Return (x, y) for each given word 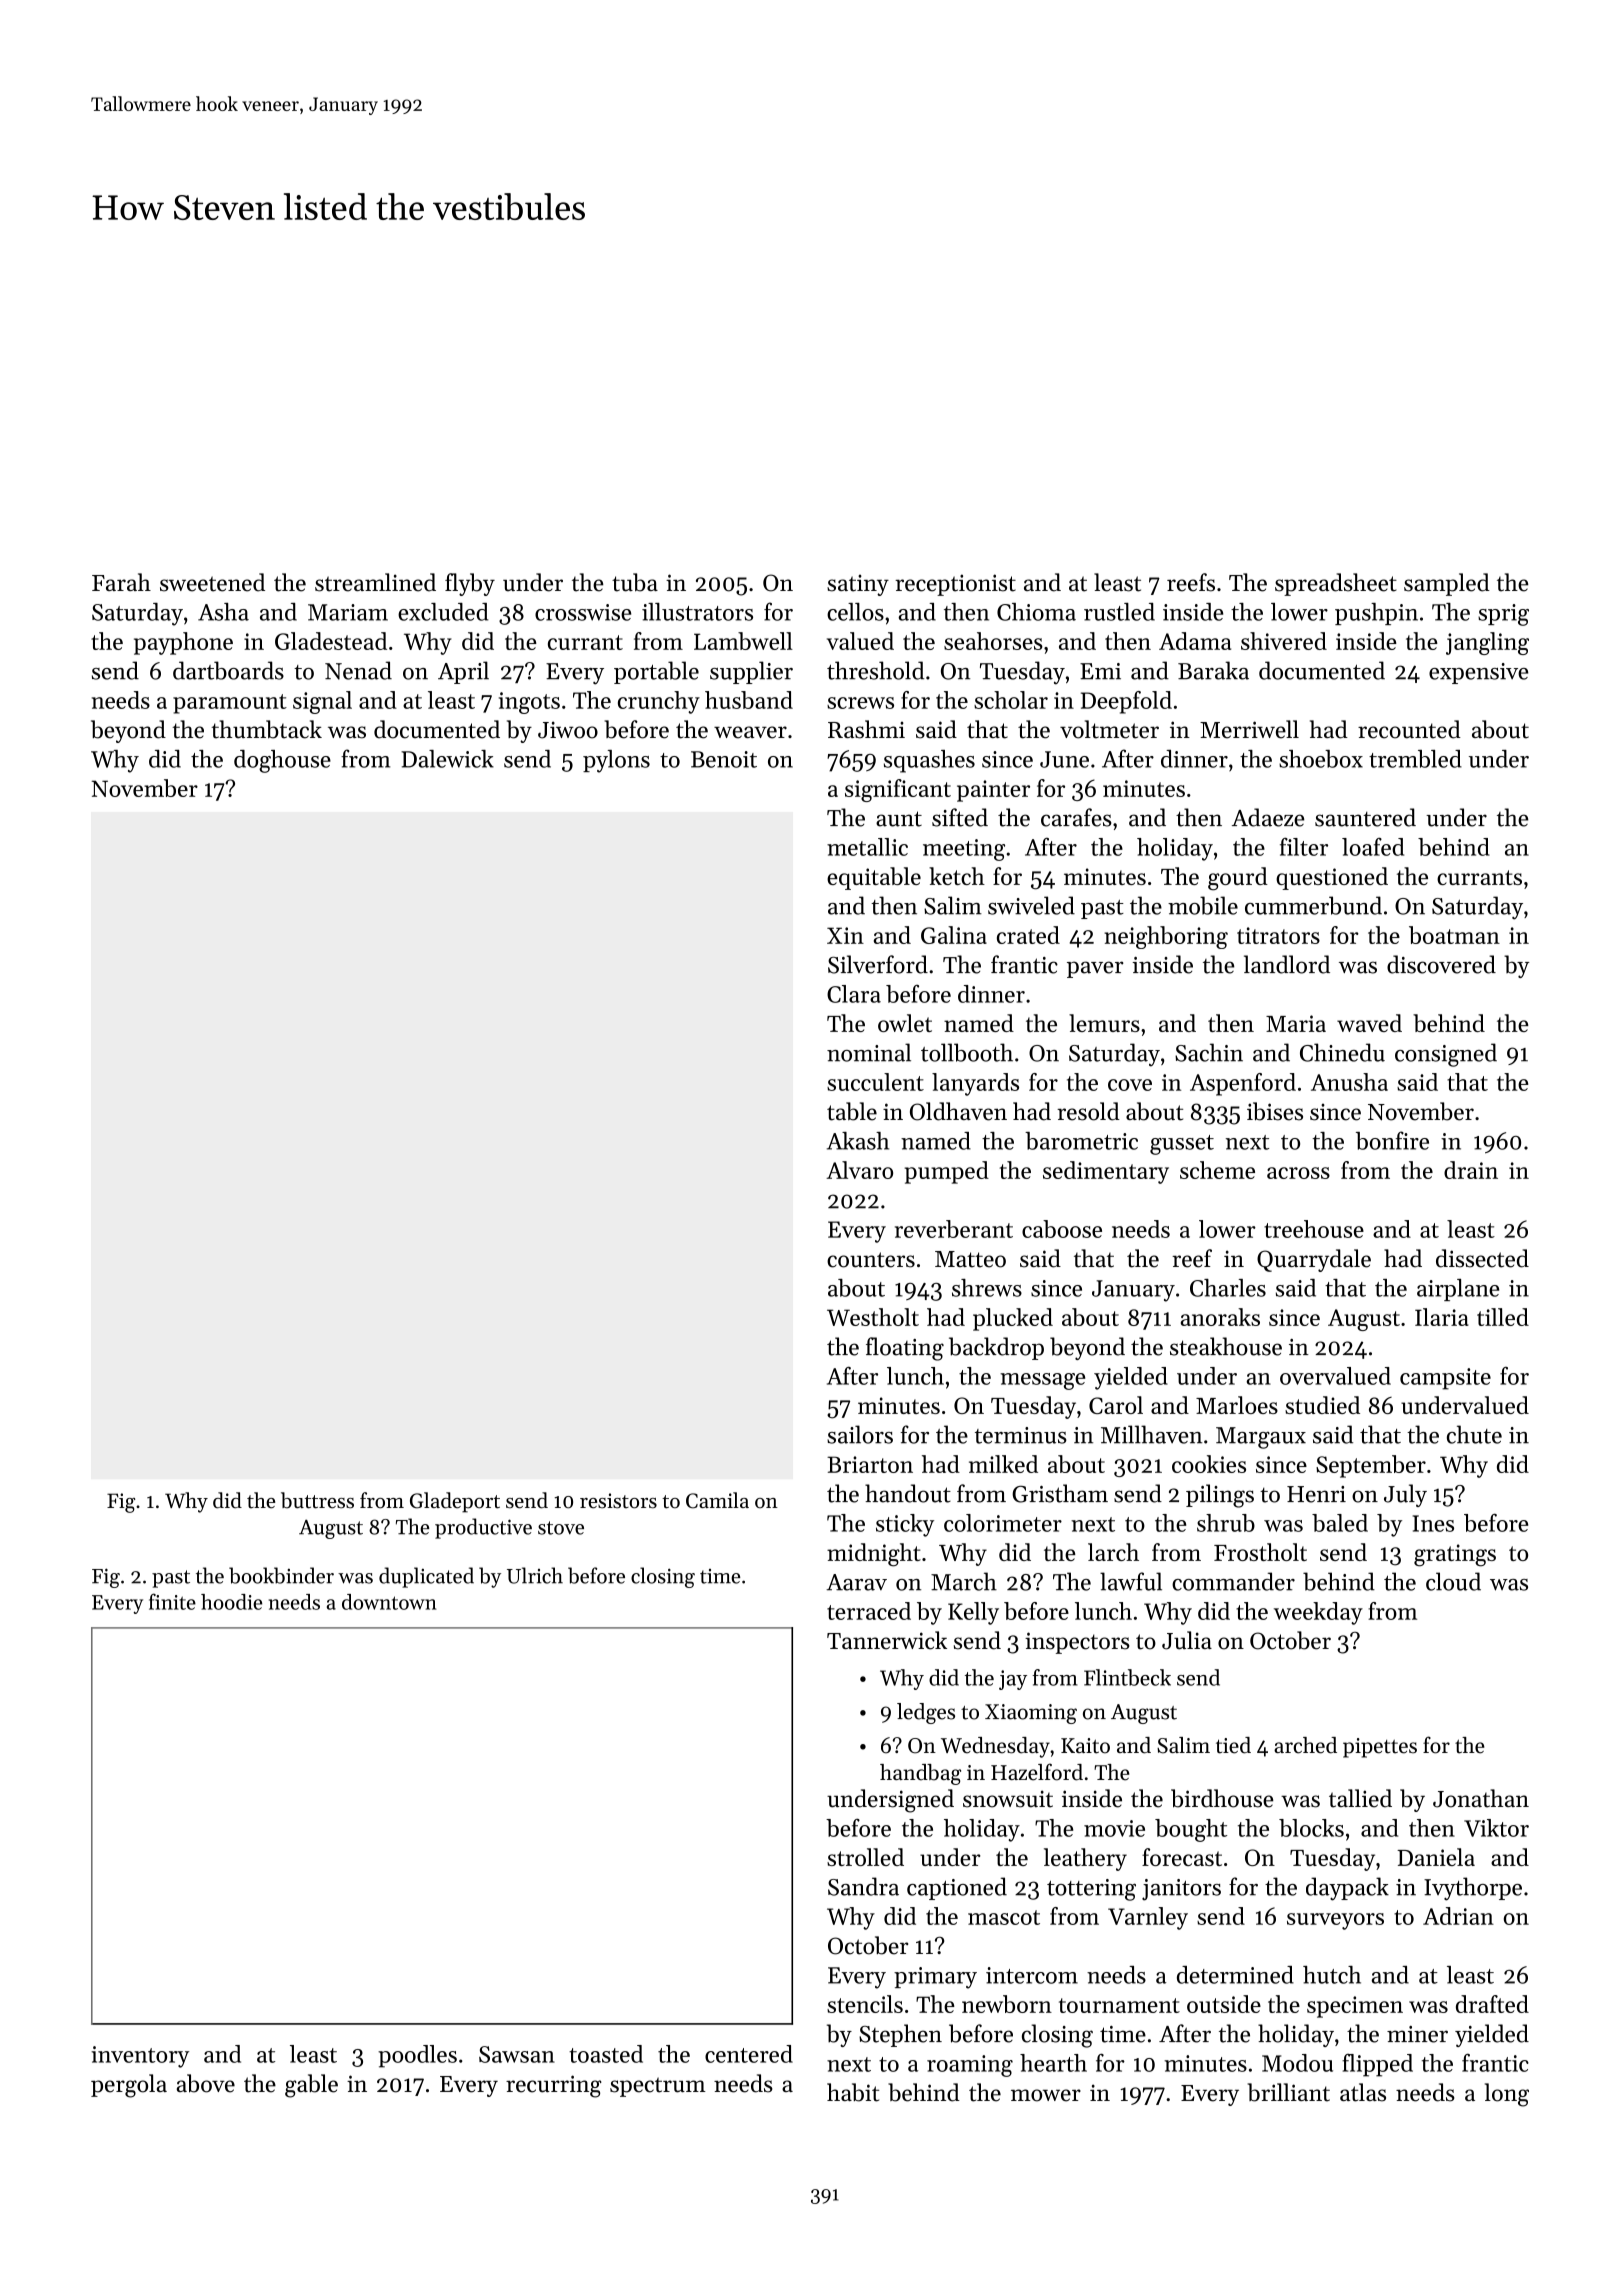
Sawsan (517, 2054)
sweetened (212, 582)
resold (1088, 1111)
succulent (875, 1082)
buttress (317, 1500)
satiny (858, 585)
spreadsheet (1336, 584)
